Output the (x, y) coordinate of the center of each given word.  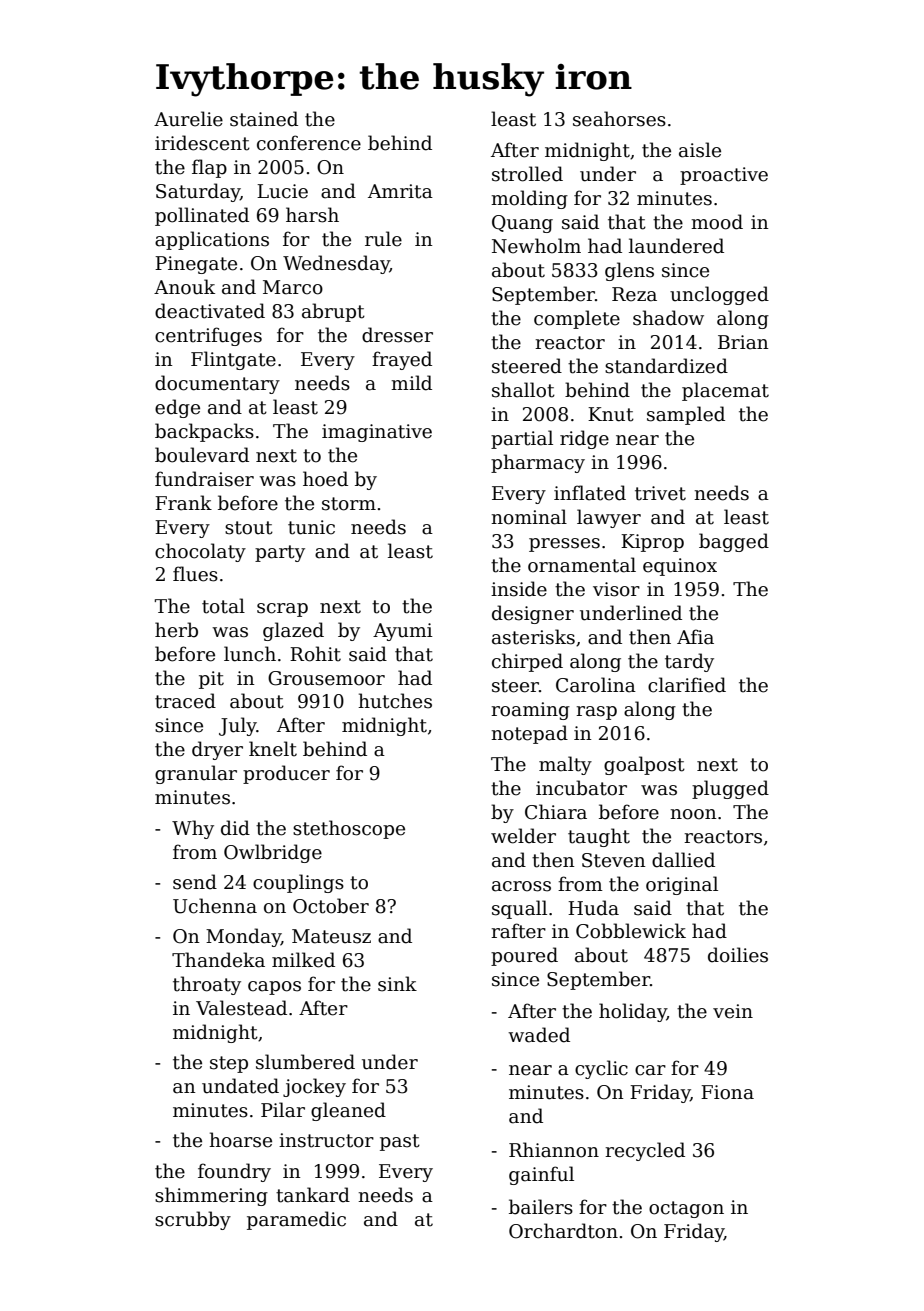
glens (629, 271)
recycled (645, 1151)
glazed (293, 631)
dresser (397, 335)
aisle (700, 150)
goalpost (644, 765)
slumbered (305, 1062)
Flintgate (233, 360)
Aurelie (188, 119)
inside (519, 589)
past (400, 1142)
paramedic (296, 1220)
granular (196, 774)
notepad (529, 734)
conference (309, 143)
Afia (695, 637)
